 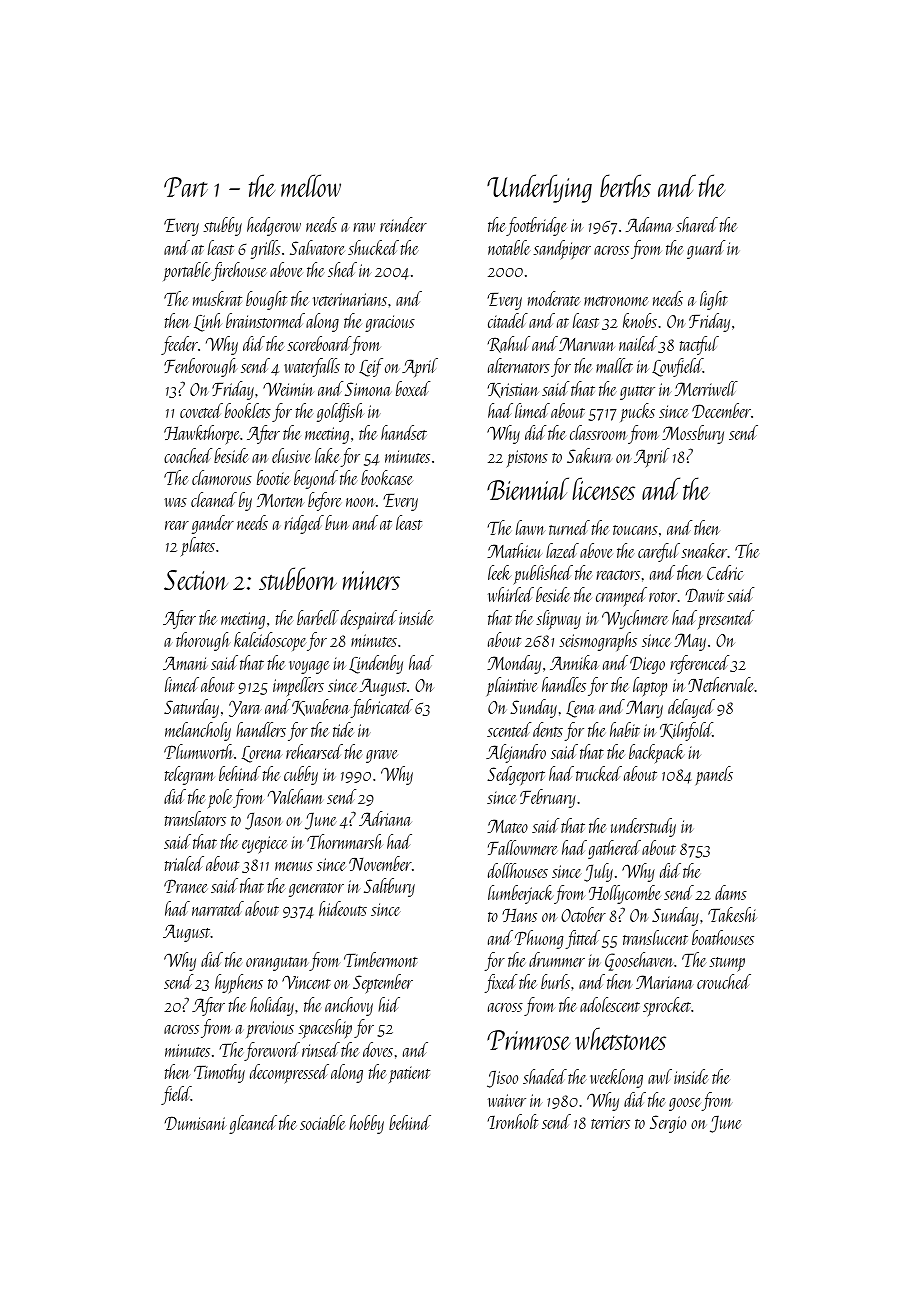 I want to click on understudy, so click(x=643, y=827).
